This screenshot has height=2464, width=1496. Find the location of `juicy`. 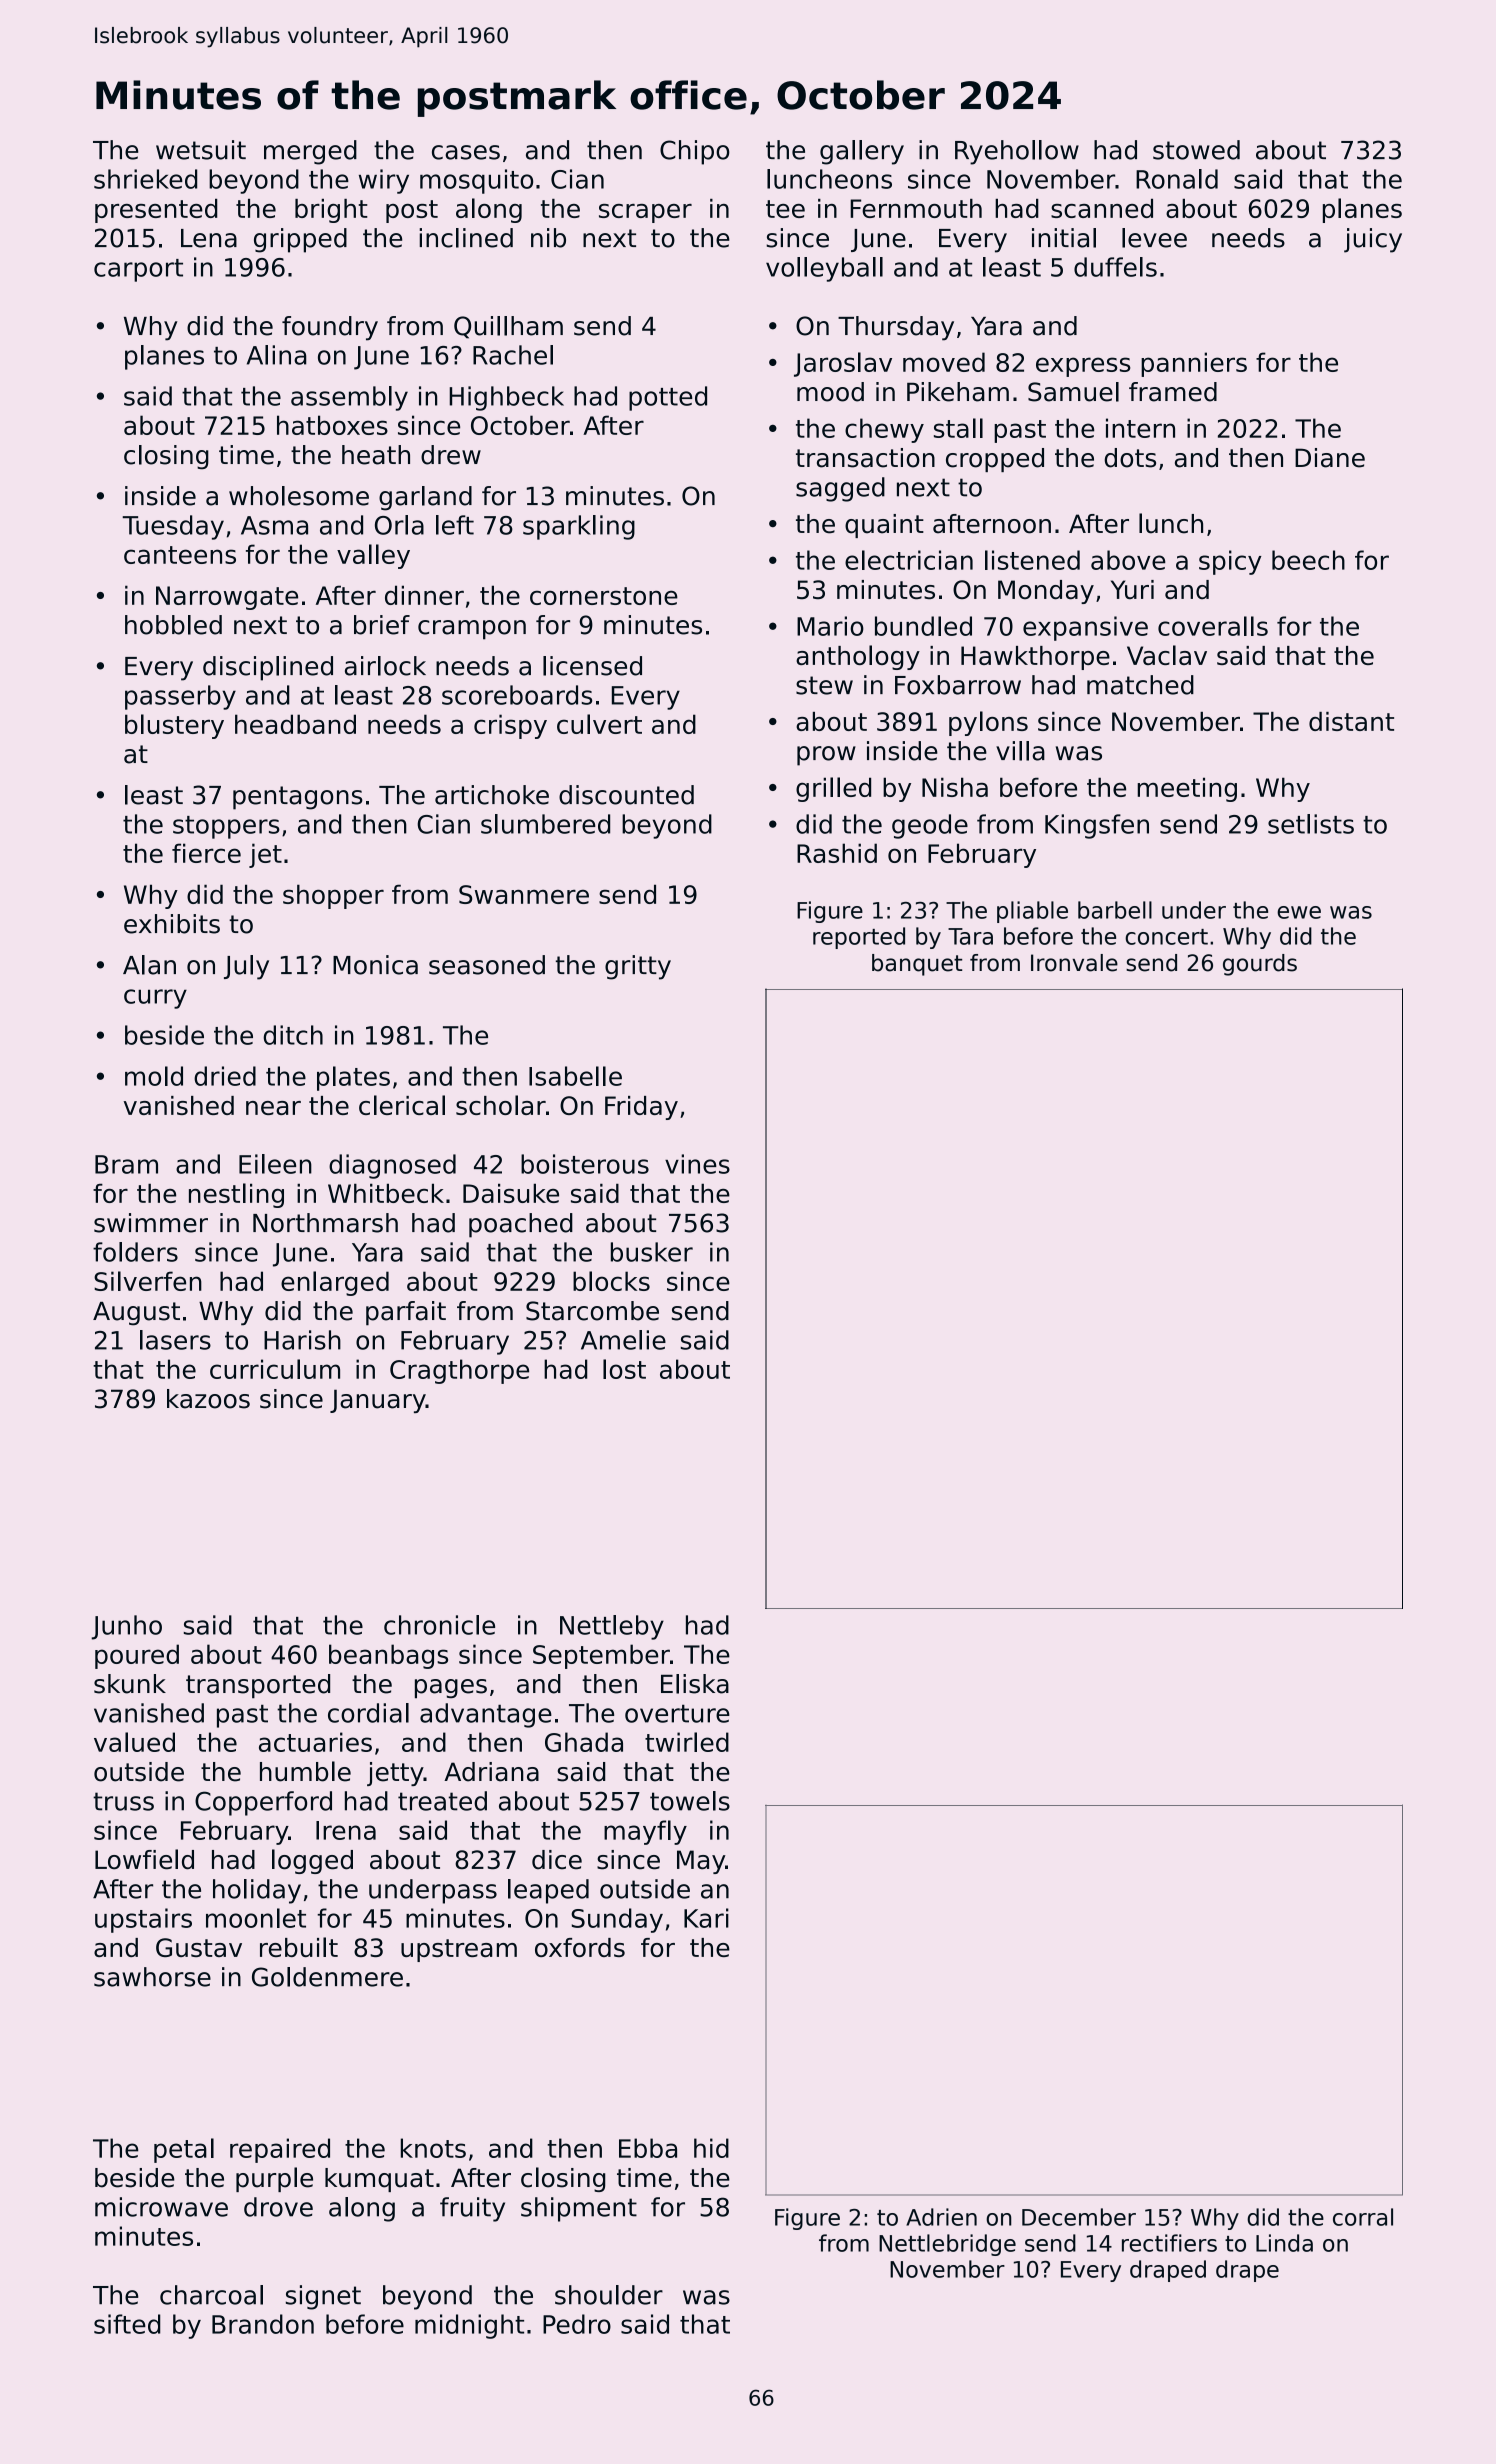

juicy is located at coordinates (1373, 240).
